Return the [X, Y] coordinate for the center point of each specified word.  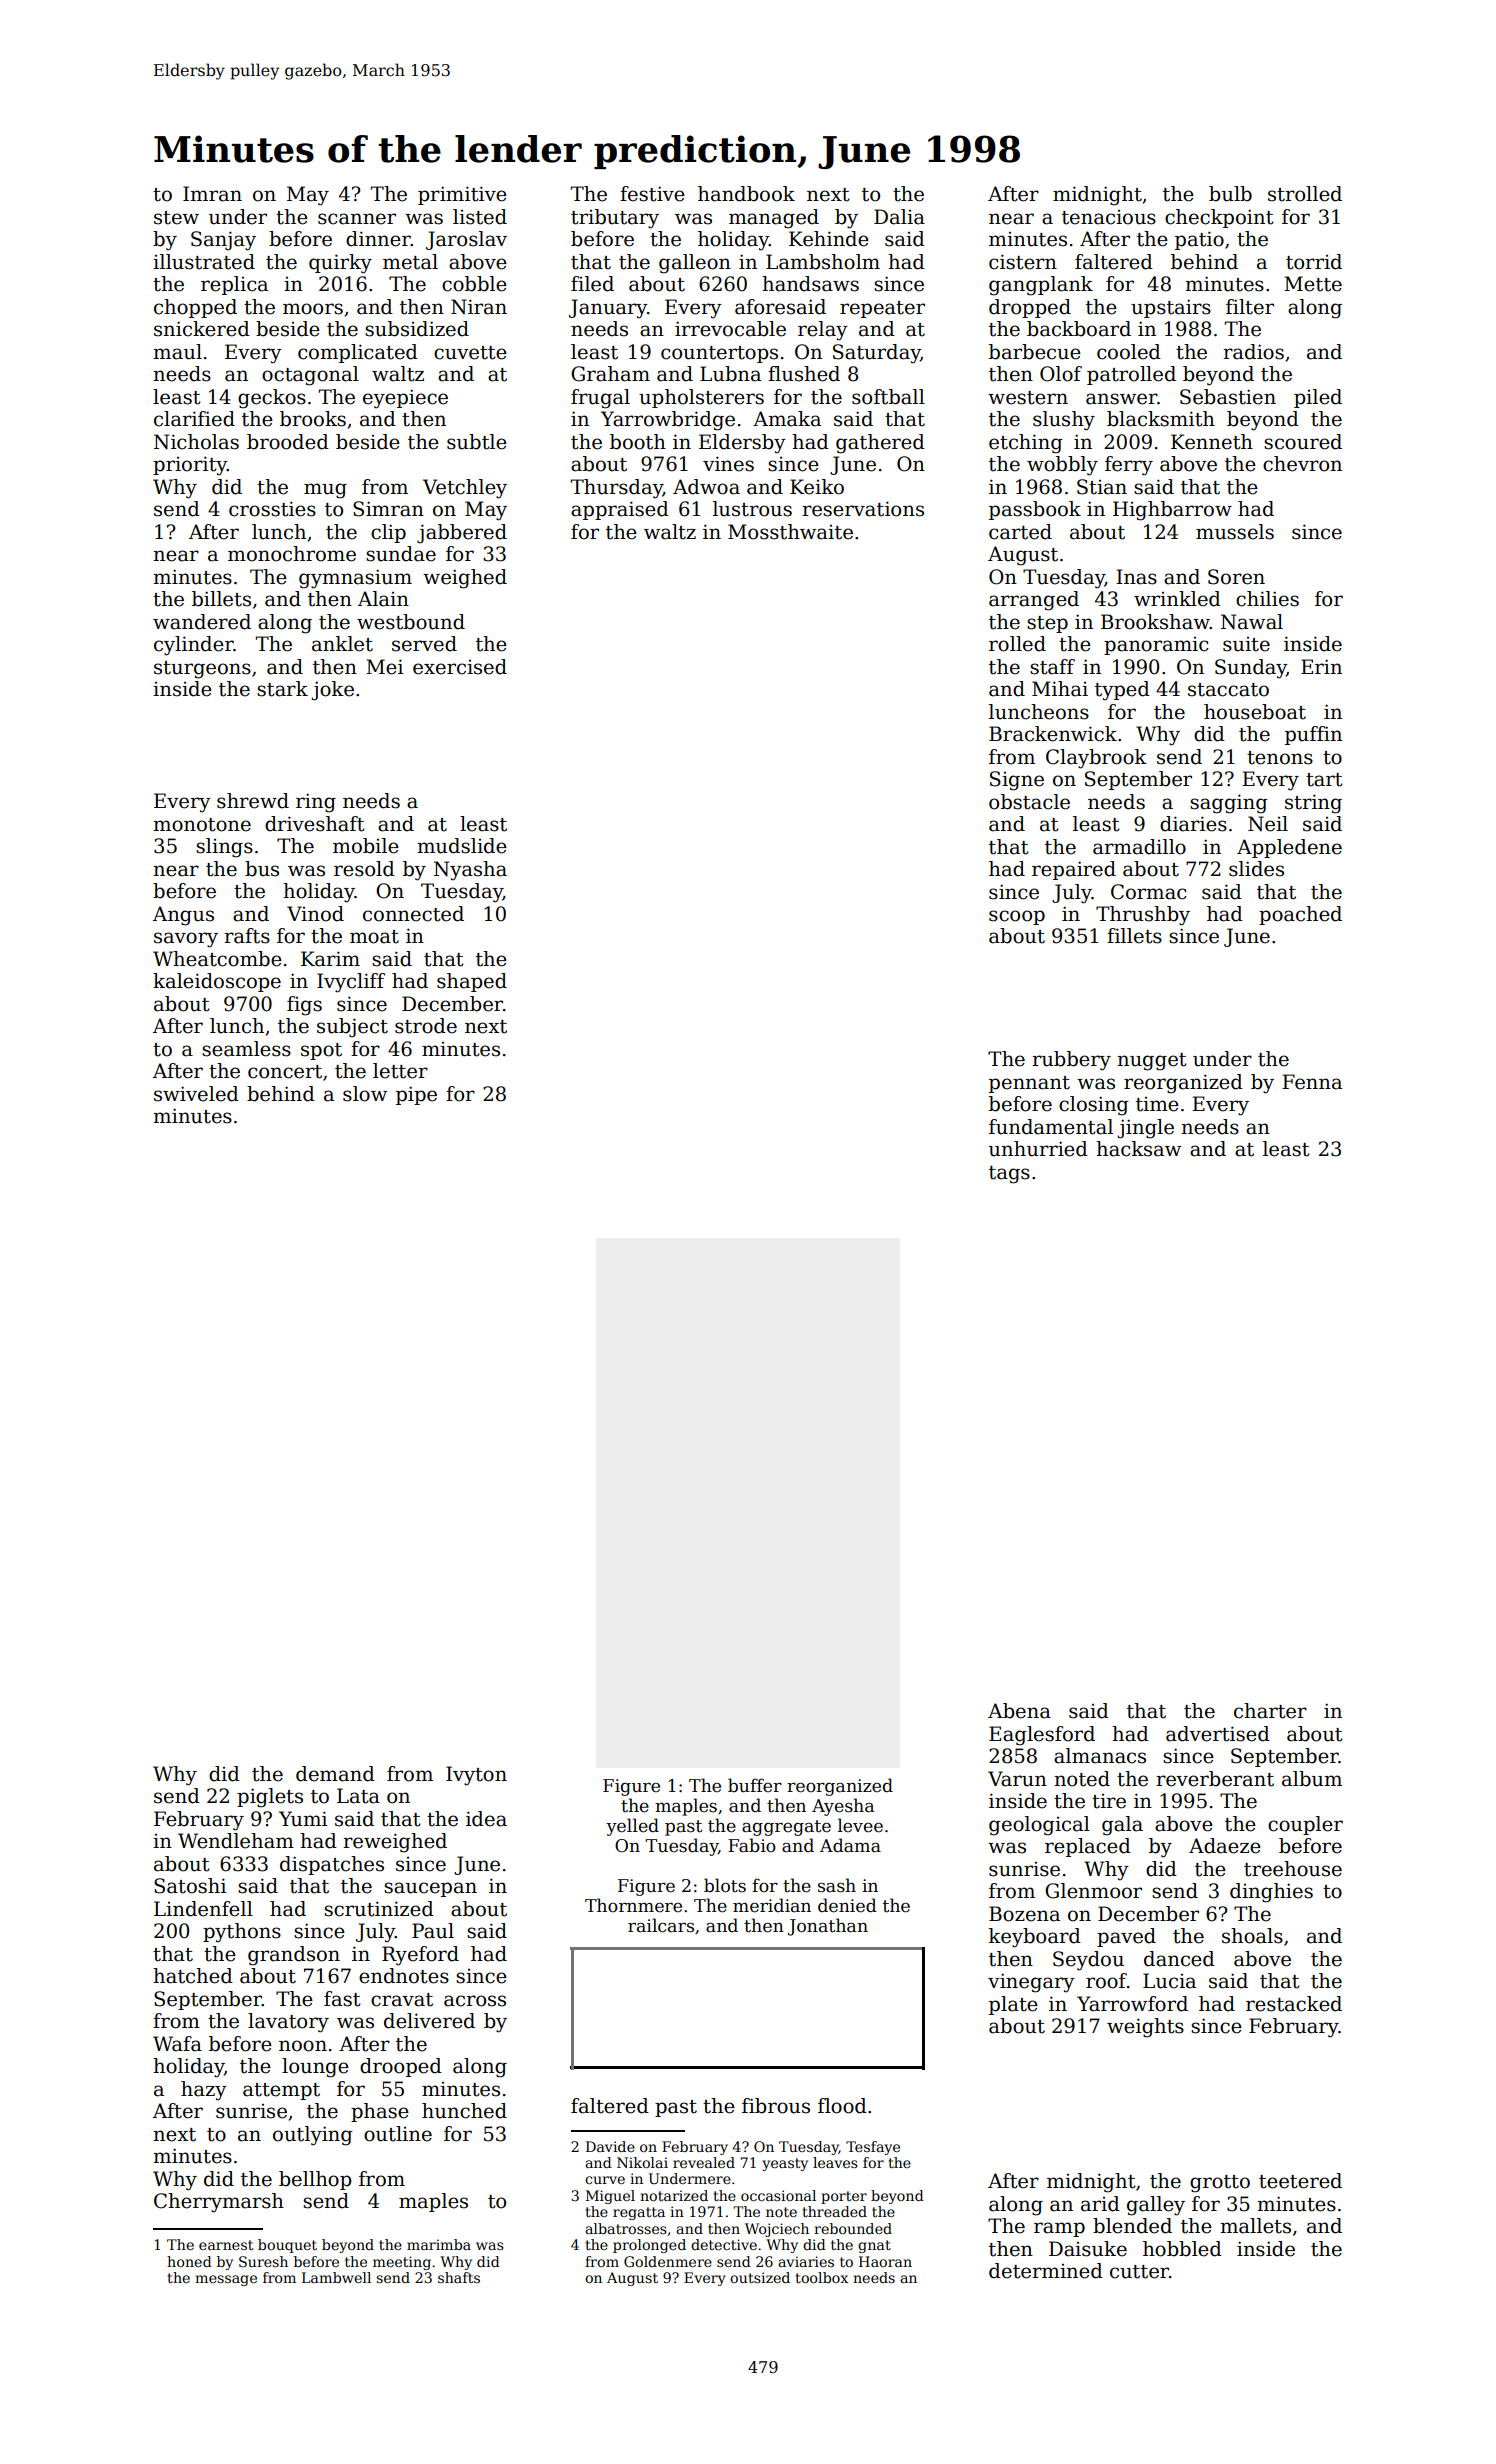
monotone [202, 825]
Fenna [1312, 1082]
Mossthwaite [790, 532]
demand [335, 1774]
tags [1009, 1175]
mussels [1235, 532]
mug [325, 491]
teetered [1300, 2181]
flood [842, 2106]
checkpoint [1219, 218]
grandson [294, 1956]
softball [888, 397]
